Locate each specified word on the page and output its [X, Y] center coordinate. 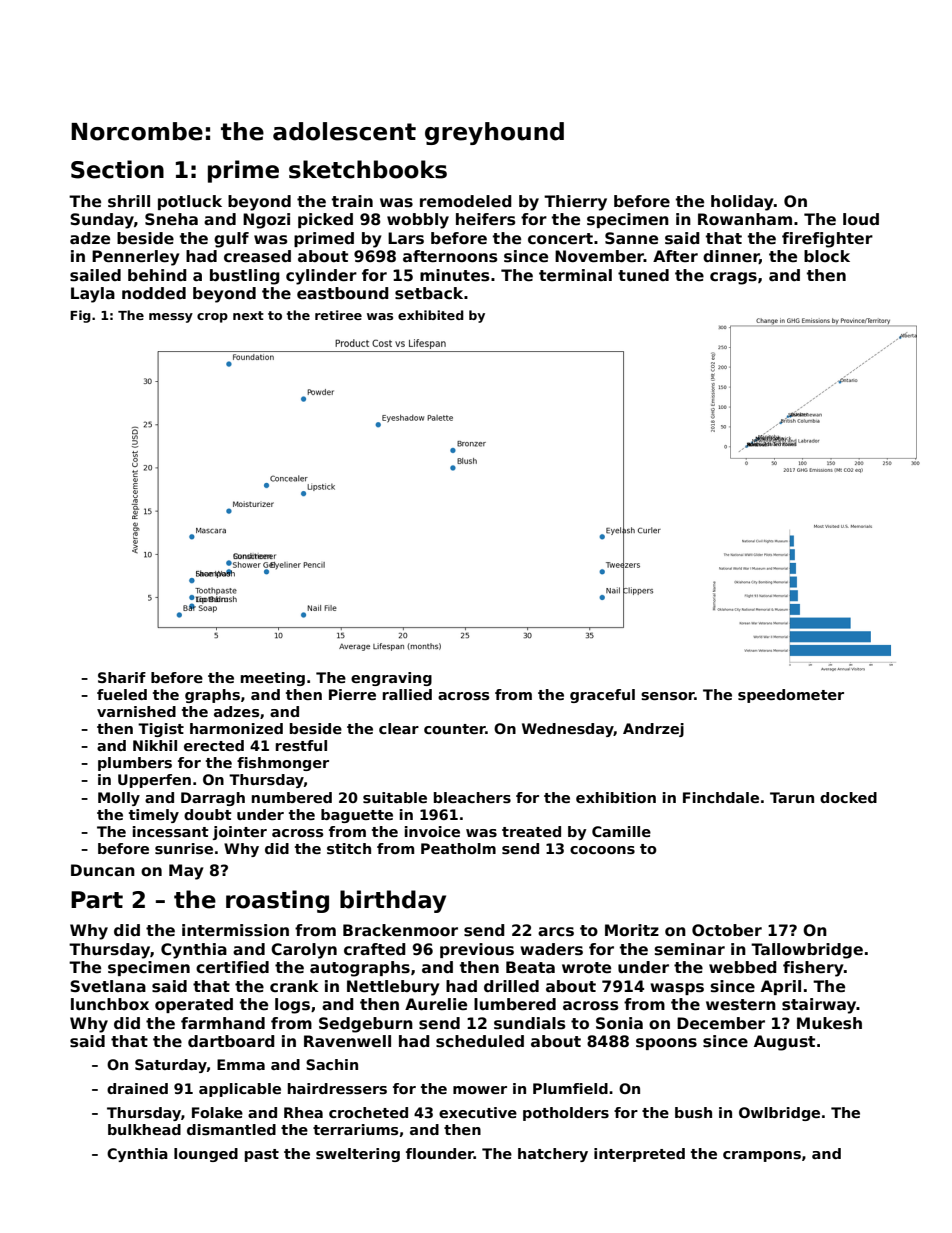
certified [232, 967]
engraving [391, 679]
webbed [743, 967]
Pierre [352, 694]
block [827, 256]
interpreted [639, 1155]
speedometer [791, 696]
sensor [668, 696]
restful [301, 745]
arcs [556, 932]
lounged [206, 1155]
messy [171, 318]
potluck [190, 202]
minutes [455, 275]
